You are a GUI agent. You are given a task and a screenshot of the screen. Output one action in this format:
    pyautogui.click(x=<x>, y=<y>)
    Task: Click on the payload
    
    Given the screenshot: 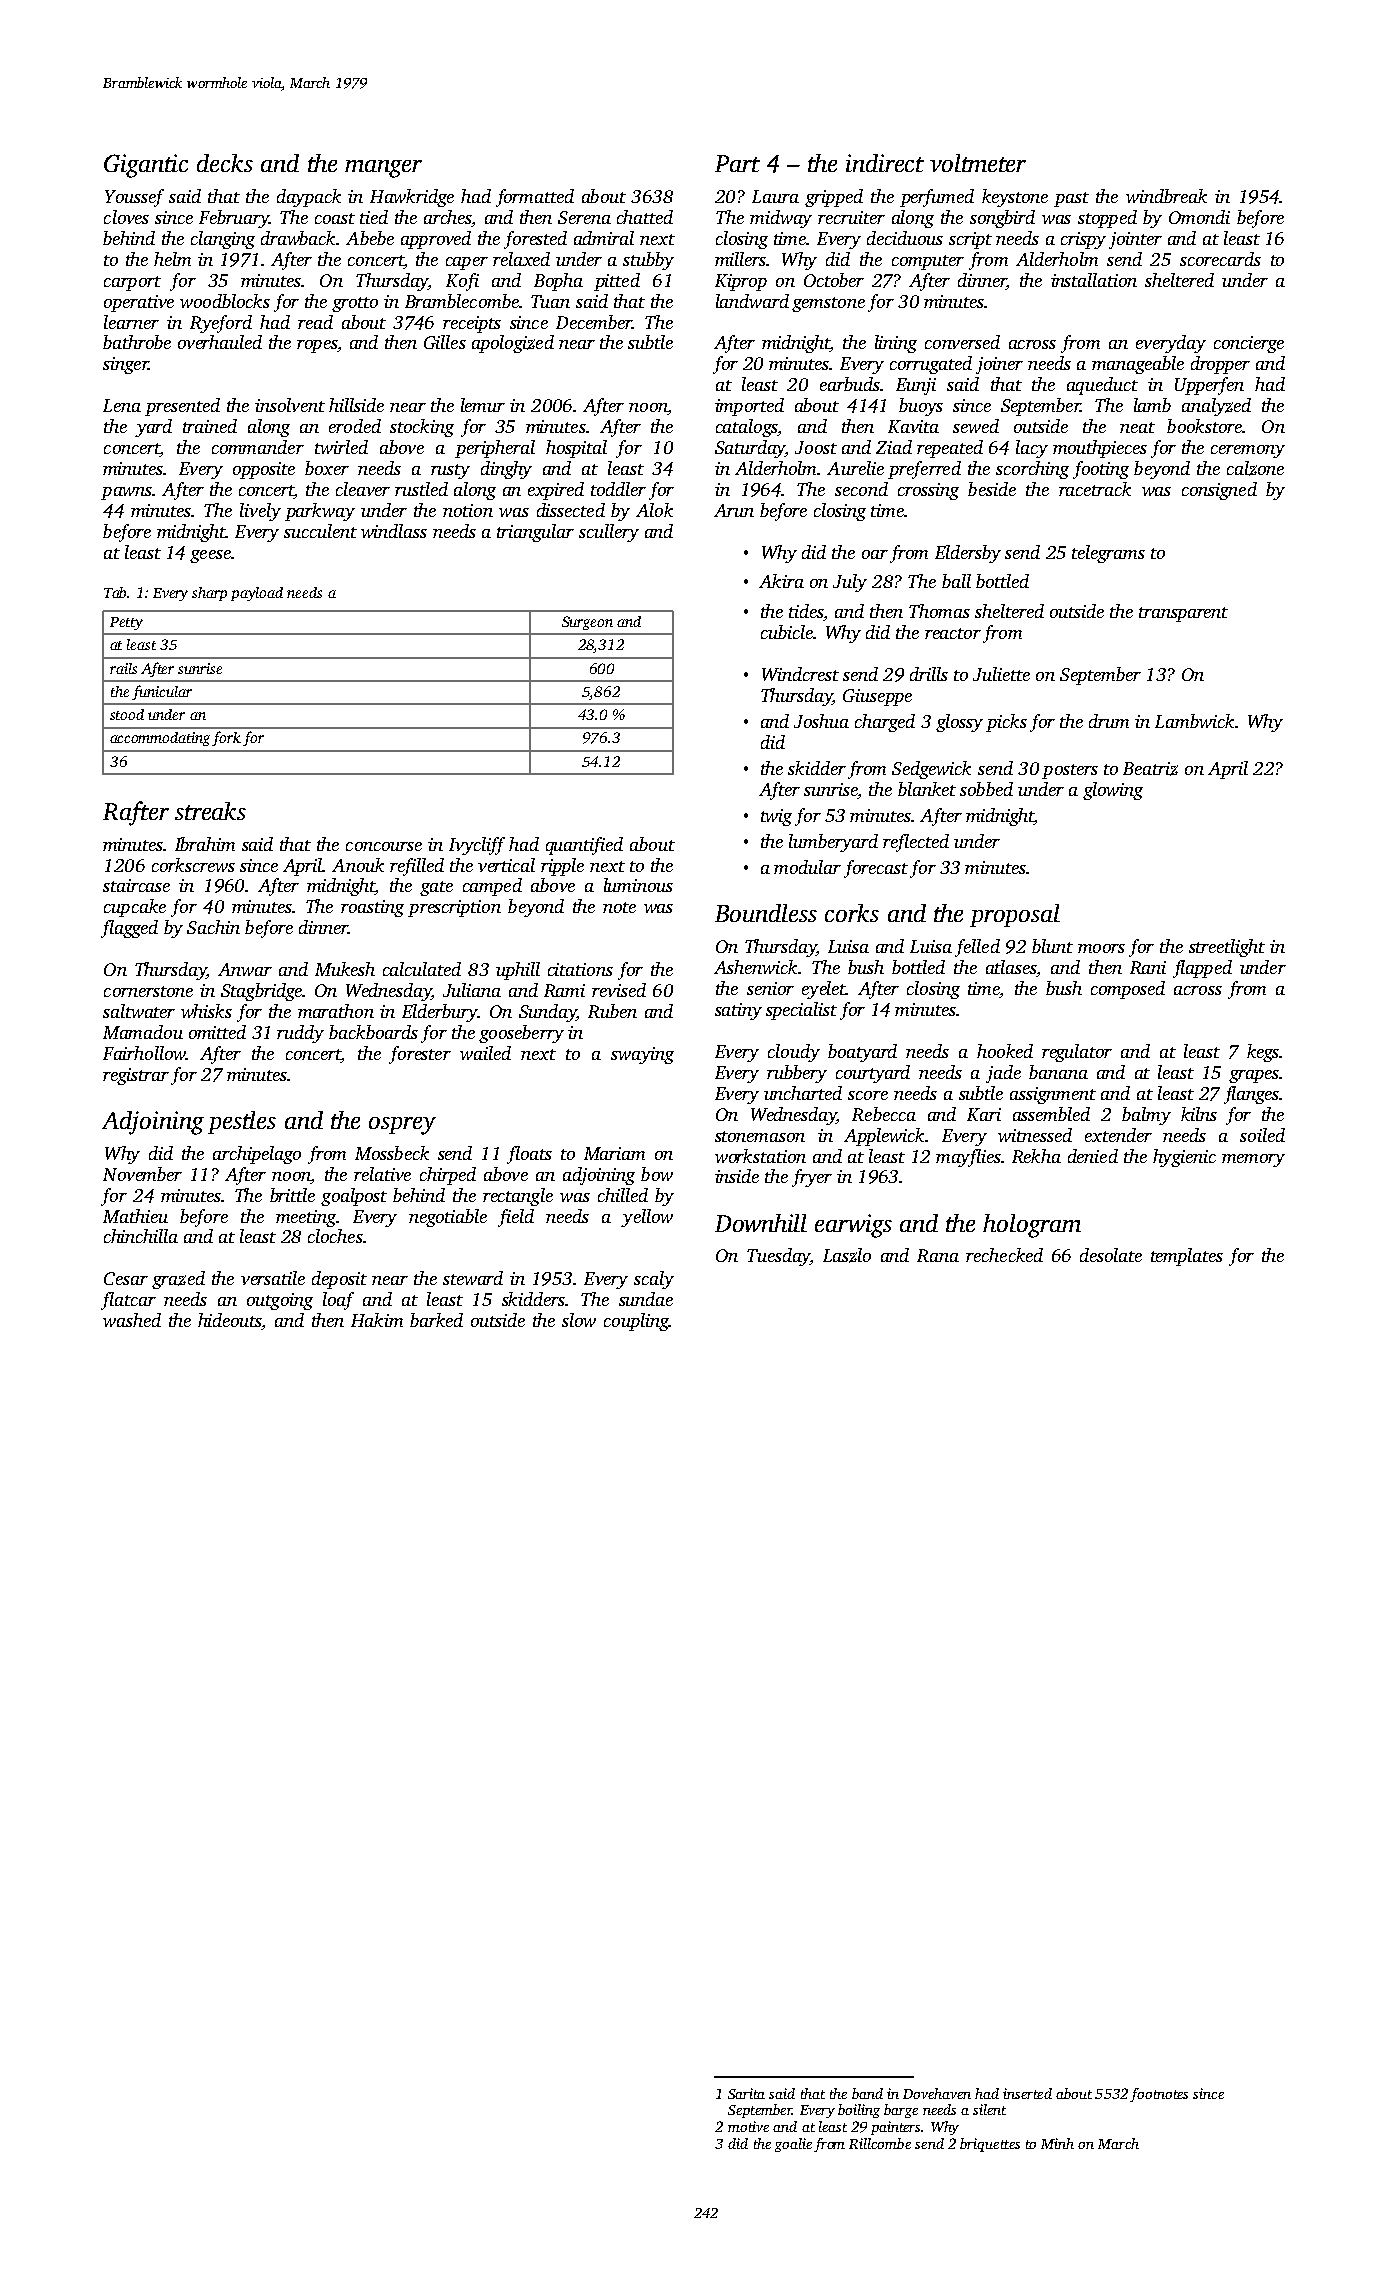 What is the action you would take?
    pyautogui.click(x=257, y=594)
